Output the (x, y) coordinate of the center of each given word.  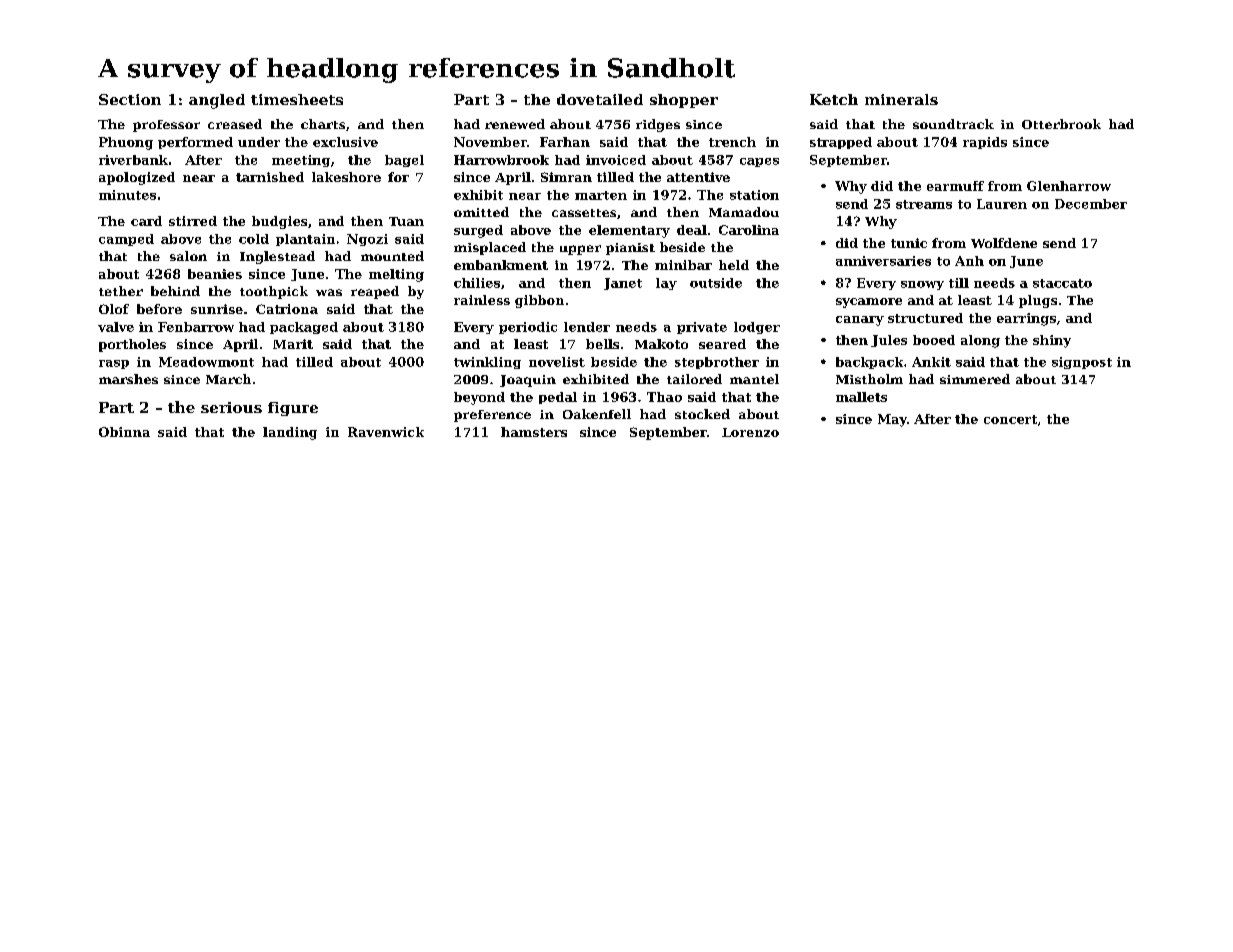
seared (722, 344)
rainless (482, 300)
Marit (293, 344)
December (1091, 204)
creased (235, 124)
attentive (698, 177)
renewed (515, 124)
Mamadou (744, 212)
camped (126, 240)
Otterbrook (1061, 124)
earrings (1026, 319)
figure (293, 409)
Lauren (1002, 204)
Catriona (287, 309)
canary (860, 321)
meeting (301, 161)
